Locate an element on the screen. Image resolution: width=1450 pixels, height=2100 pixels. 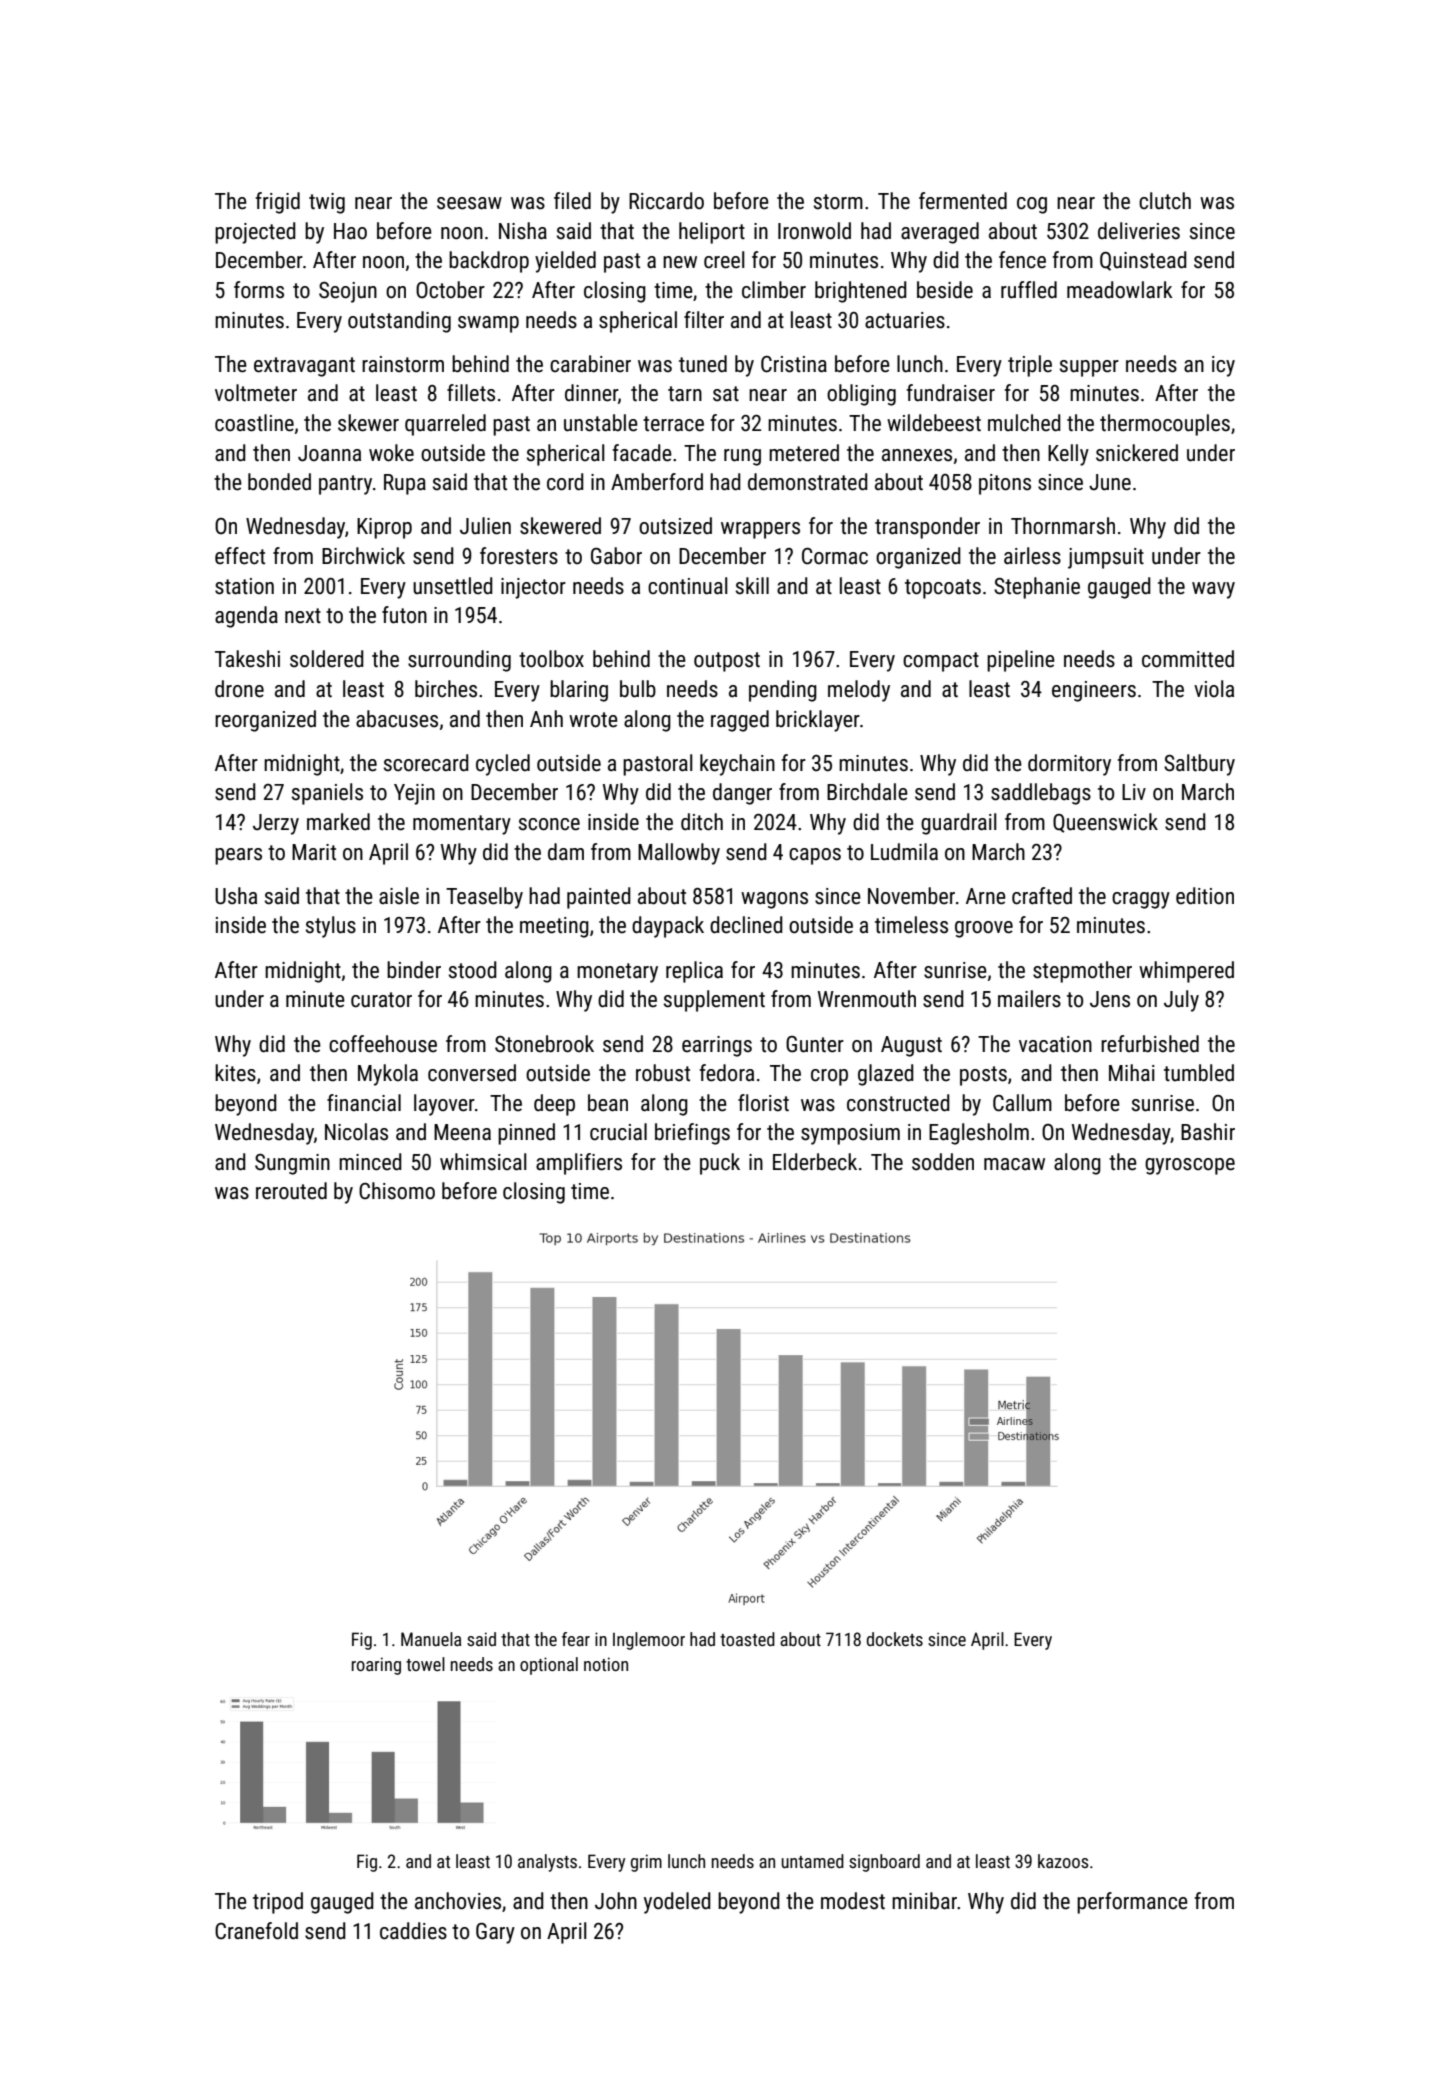
beside is located at coordinates (945, 290).
